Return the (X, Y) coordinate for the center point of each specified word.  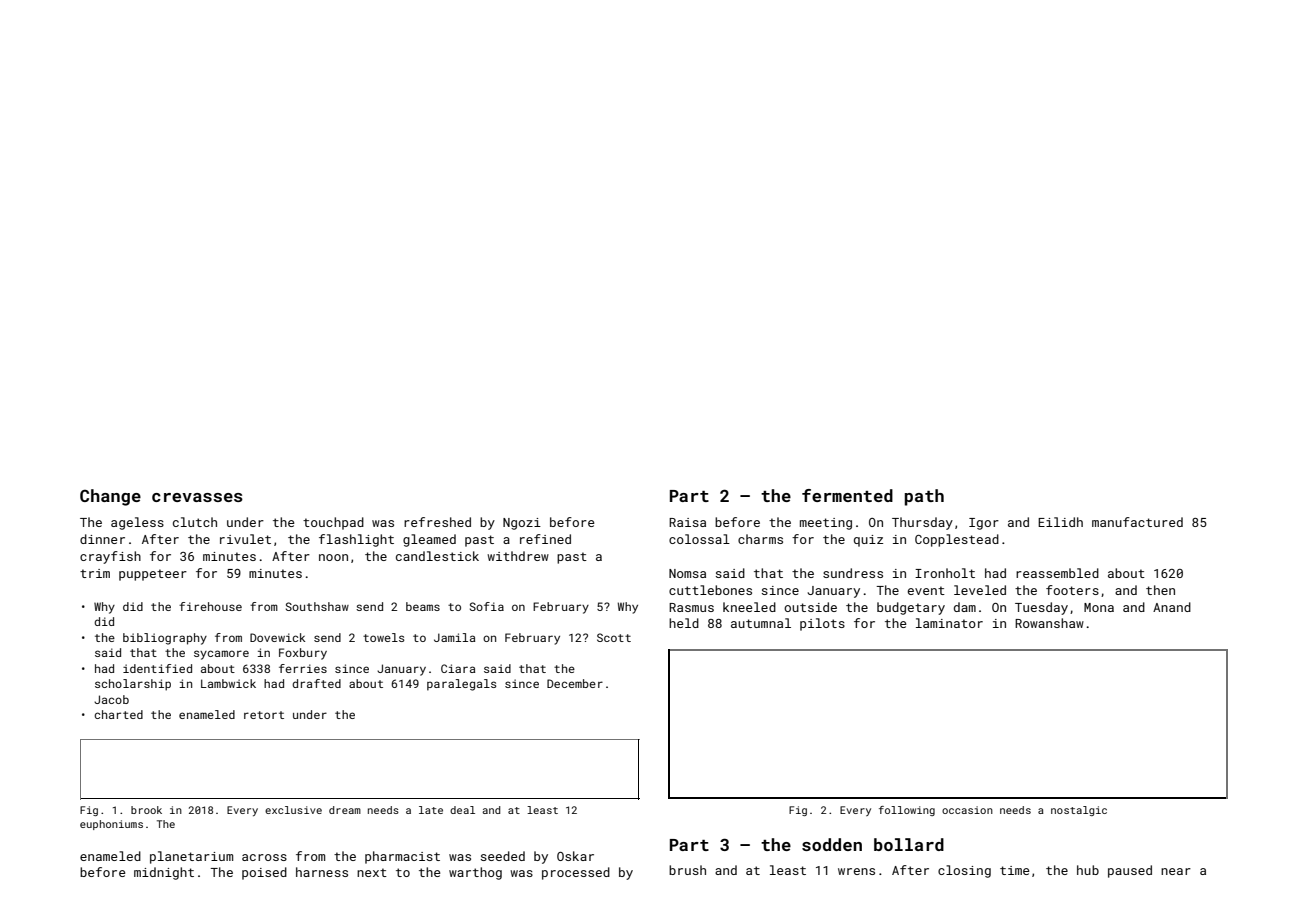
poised (264, 873)
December (575, 683)
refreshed (437, 522)
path (924, 497)
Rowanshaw (1049, 623)
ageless (137, 523)
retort (264, 715)
